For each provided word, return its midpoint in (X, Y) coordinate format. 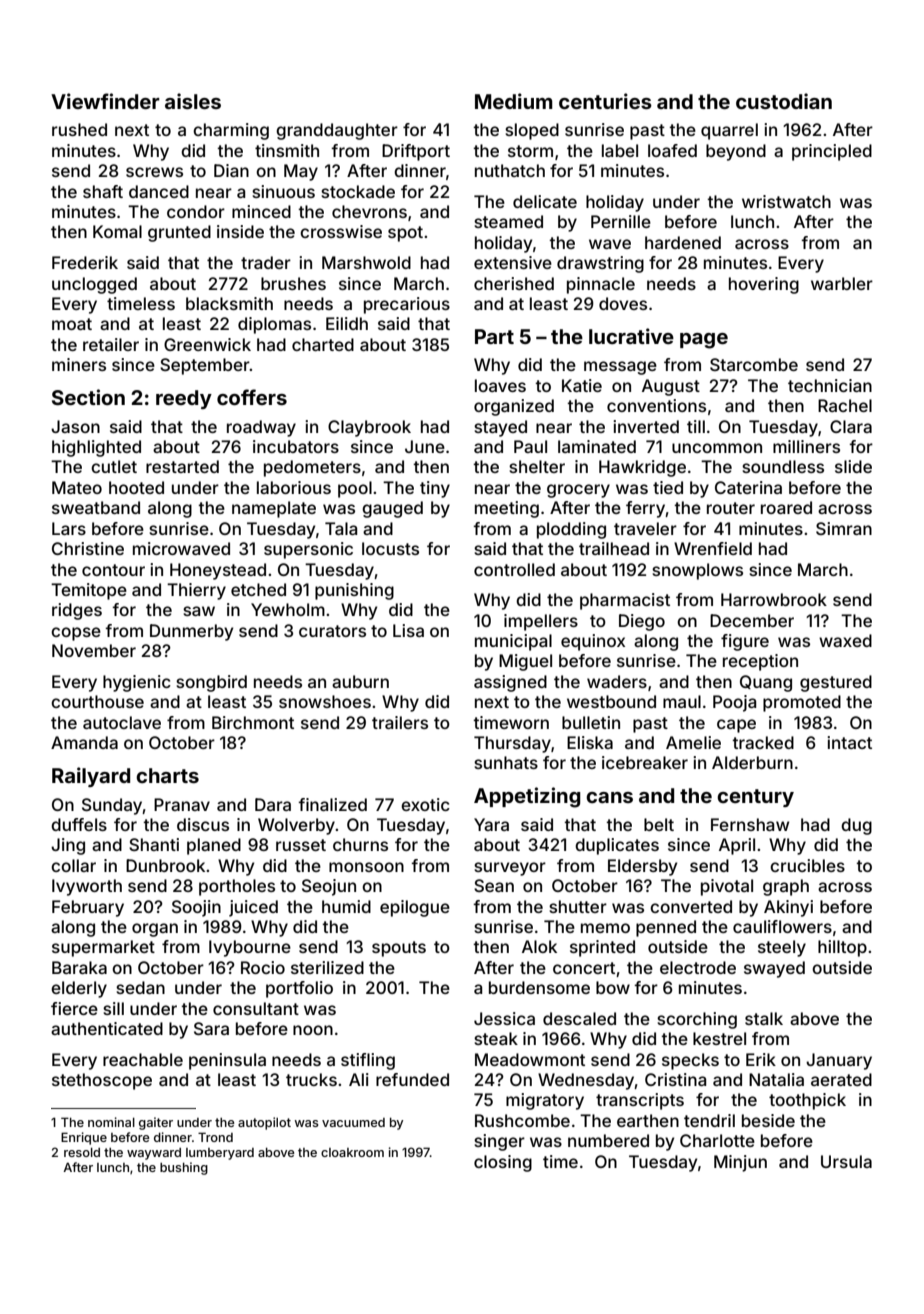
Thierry (196, 591)
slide (853, 466)
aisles (193, 101)
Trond (215, 1137)
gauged (392, 509)
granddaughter (337, 131)
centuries (605, 101)
